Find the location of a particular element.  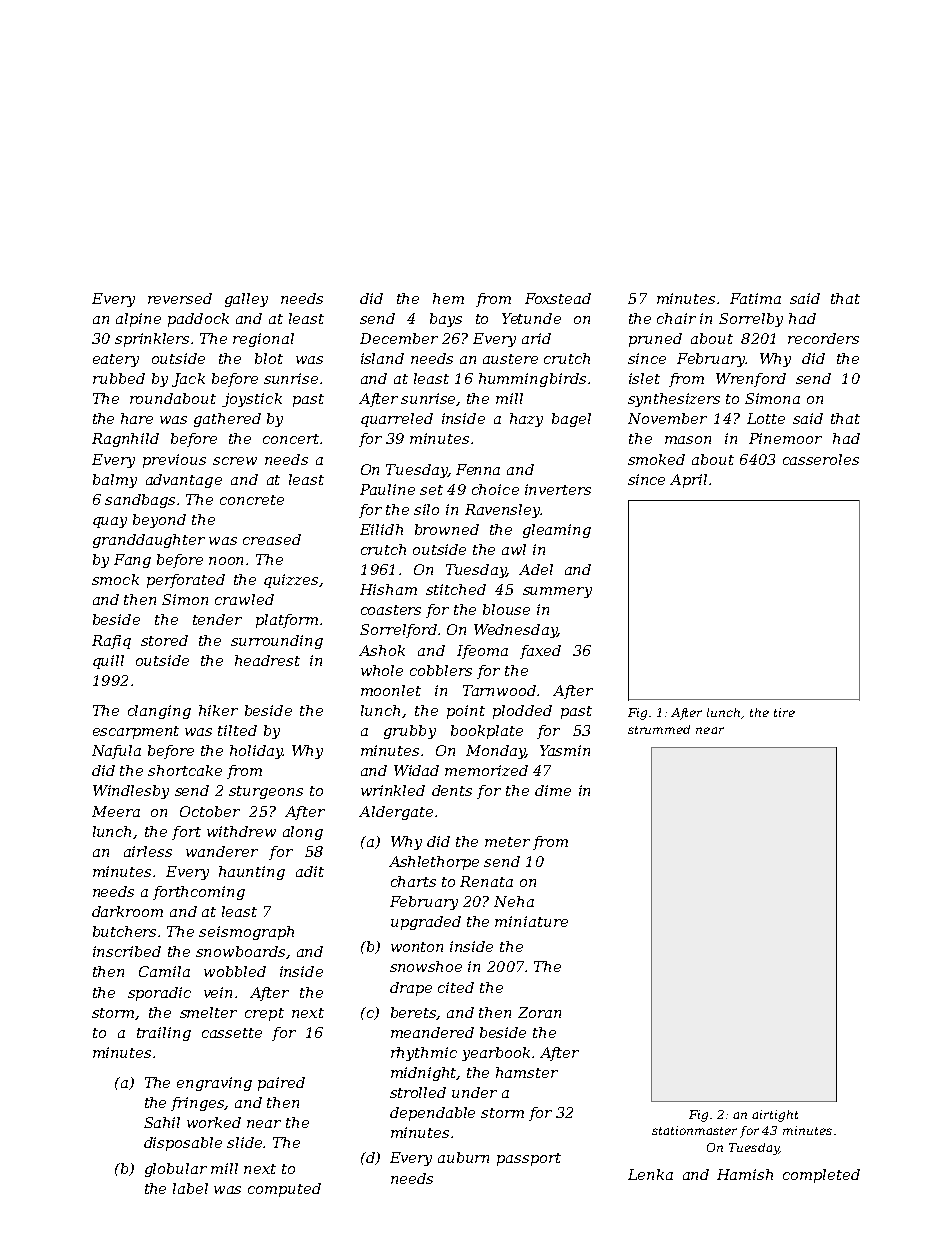

tire is located at coordinates (784, 712).
